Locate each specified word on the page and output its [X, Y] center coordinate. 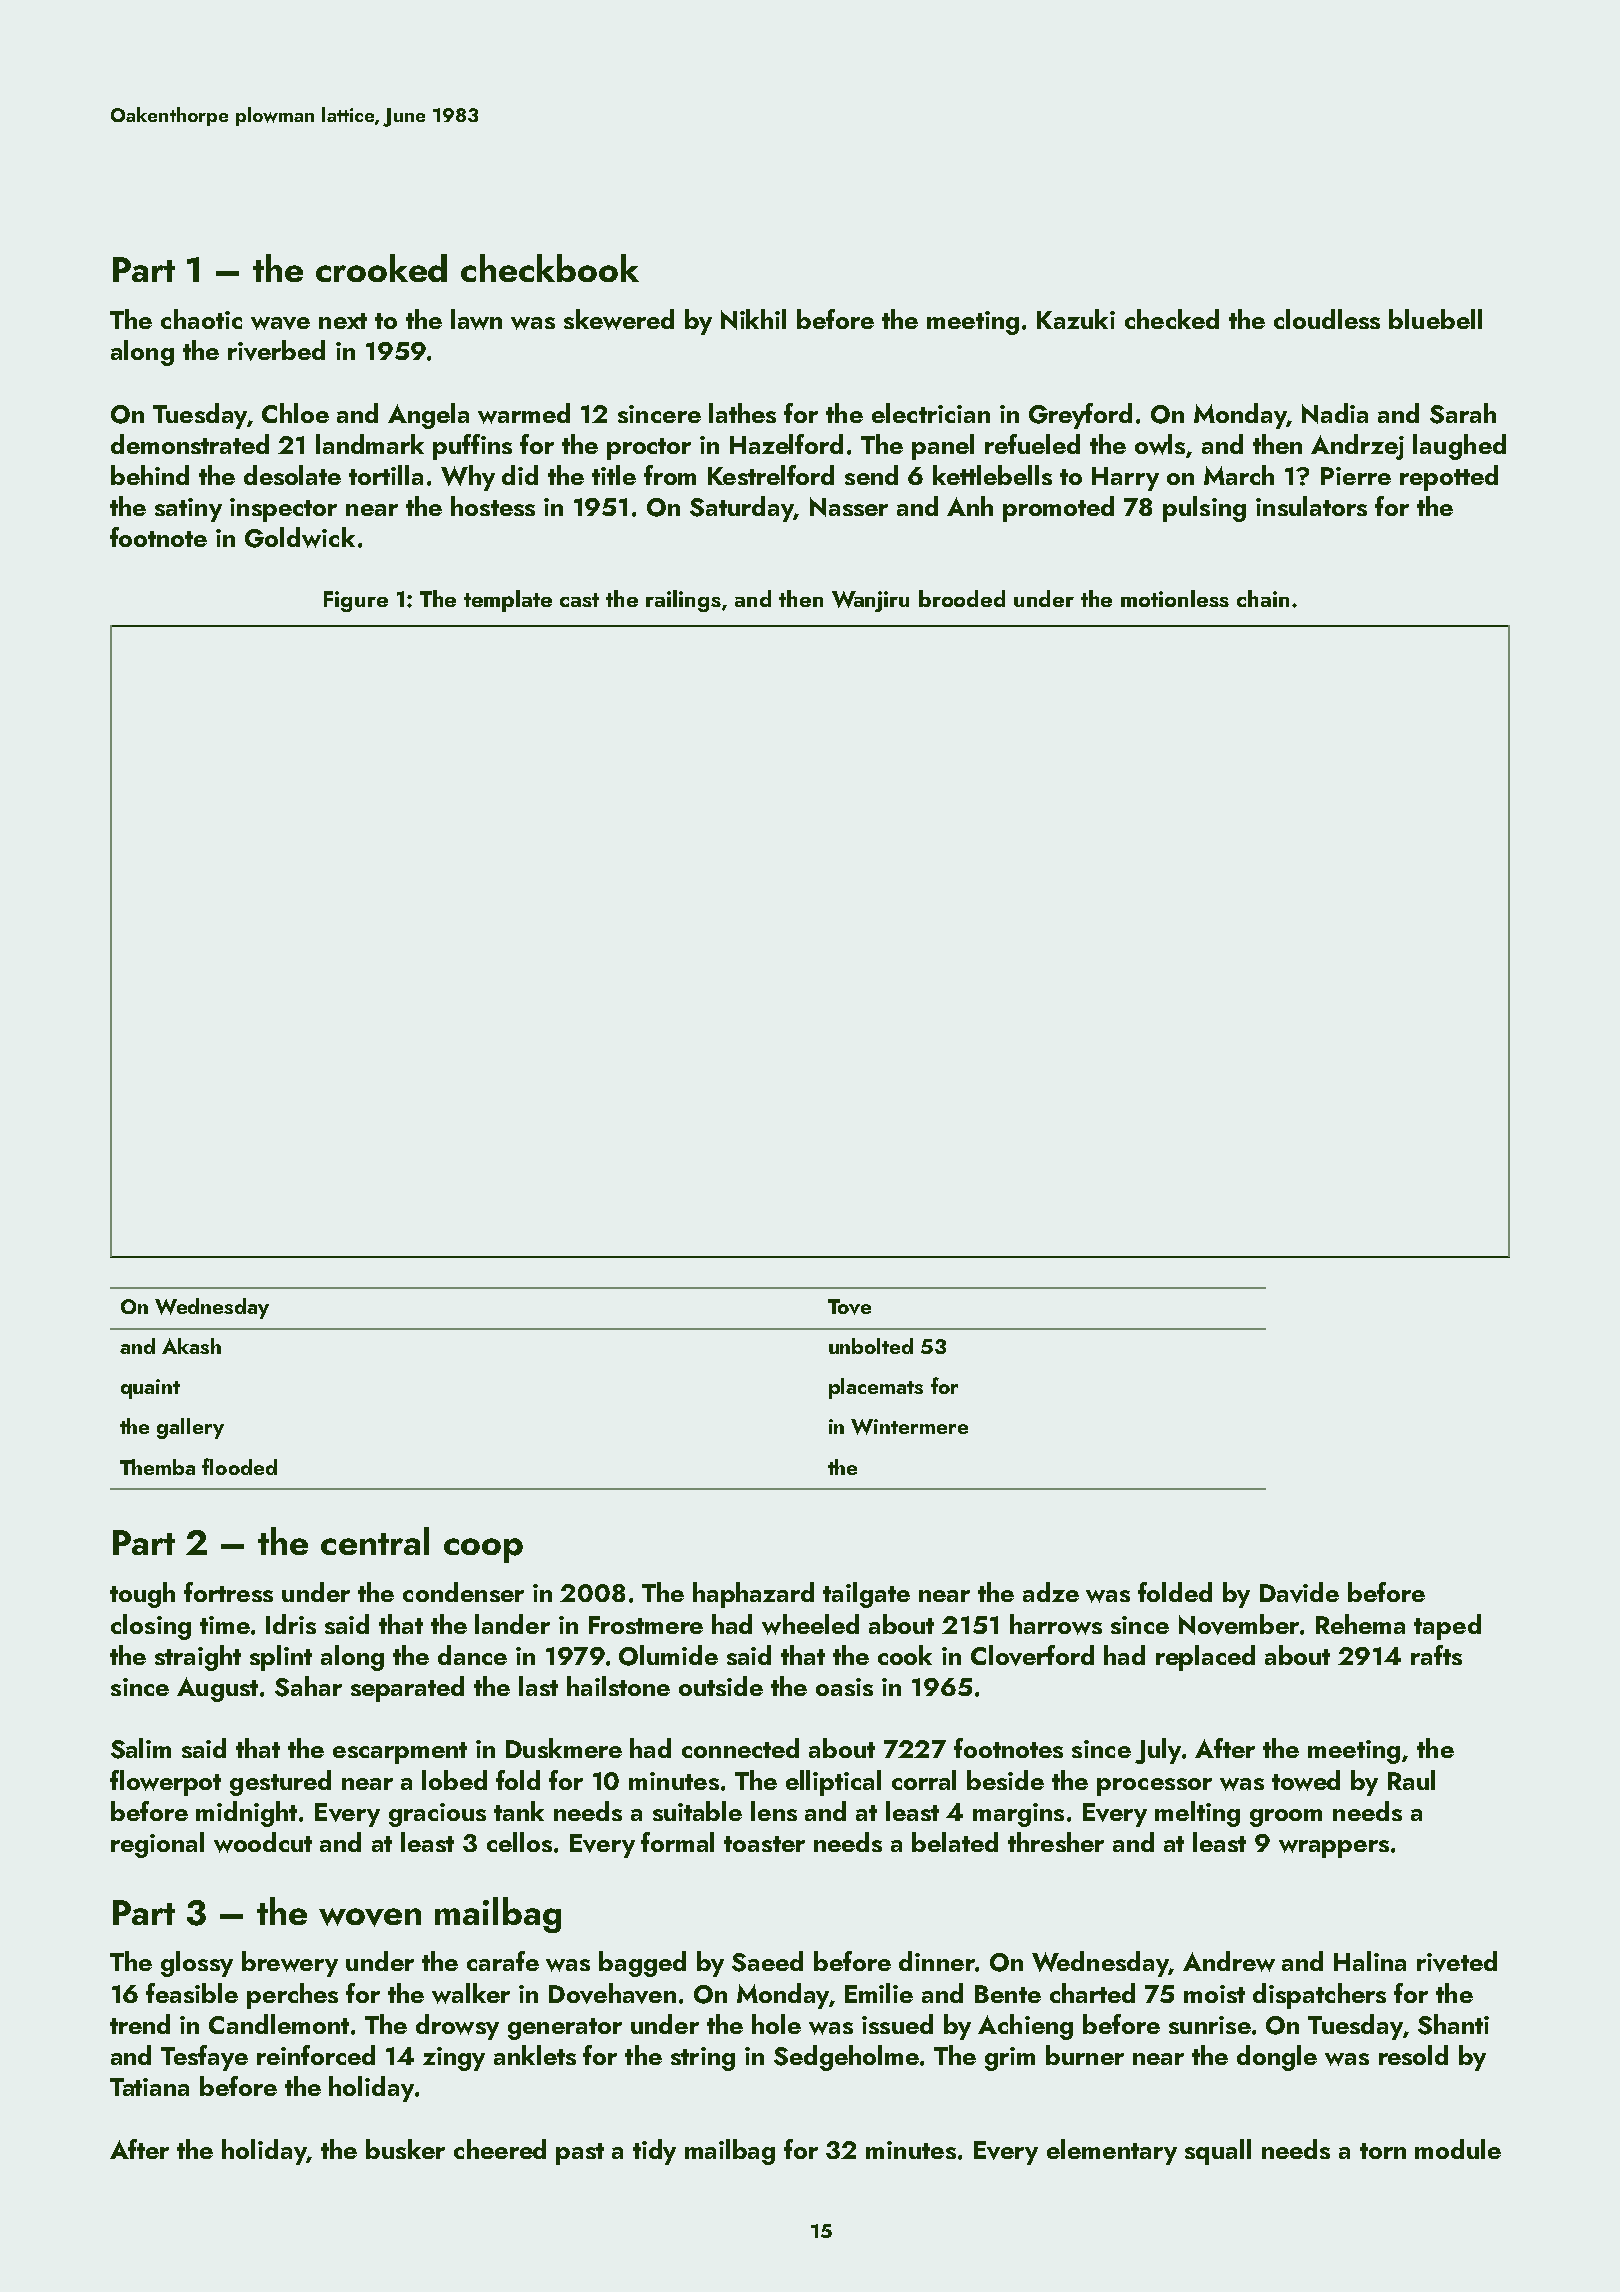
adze [1051, 1592]
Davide [1299, 1592]
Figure [356, 601]
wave [280, 323]
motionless [1175, 598]
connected [740, 1748]
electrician [931, 413]
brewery [290, 1964]
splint [281, 1658]
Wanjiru [870, 601]
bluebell [1435, 319]
